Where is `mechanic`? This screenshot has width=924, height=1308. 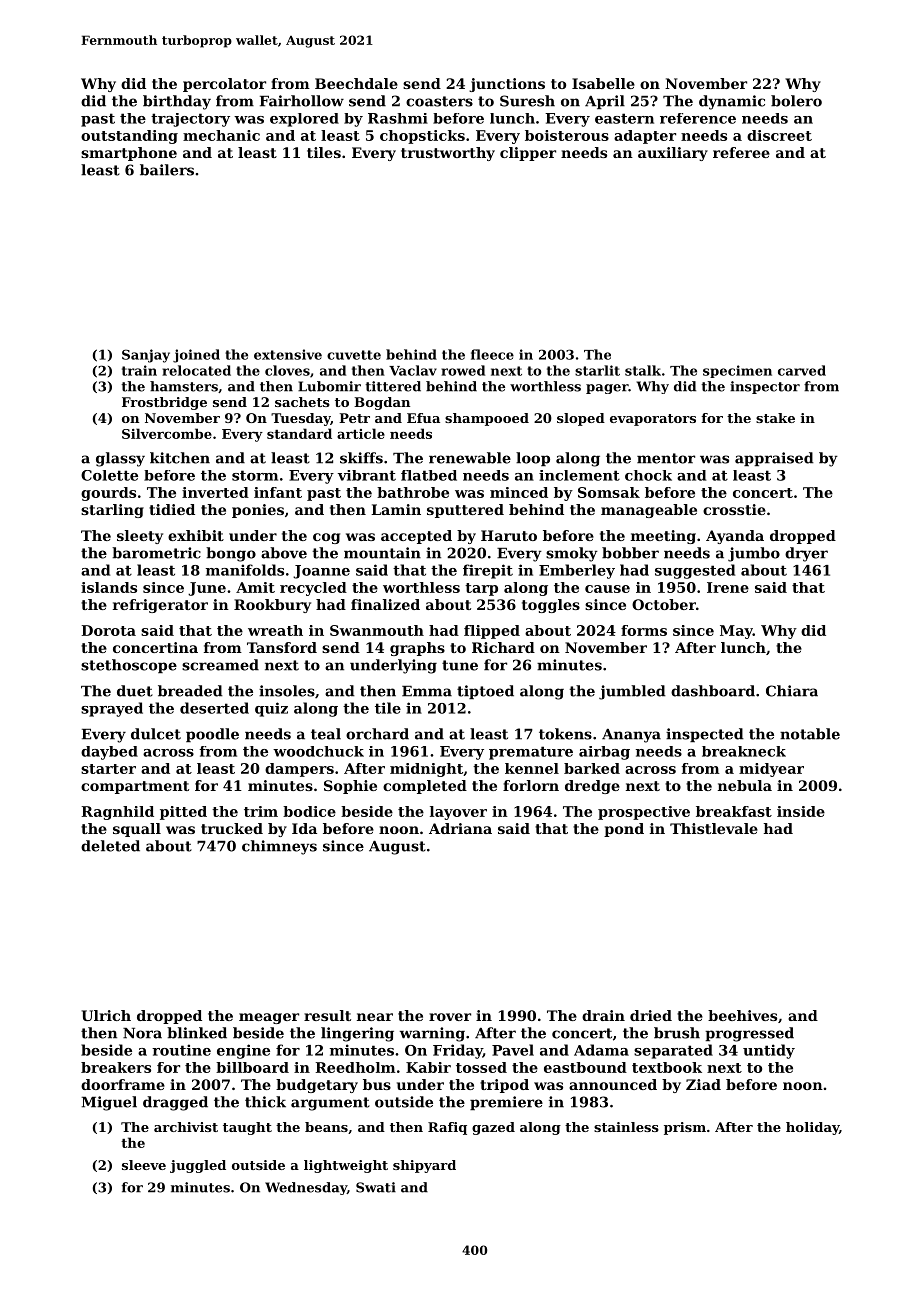
mechanic is located at coordinates (221, 135).
